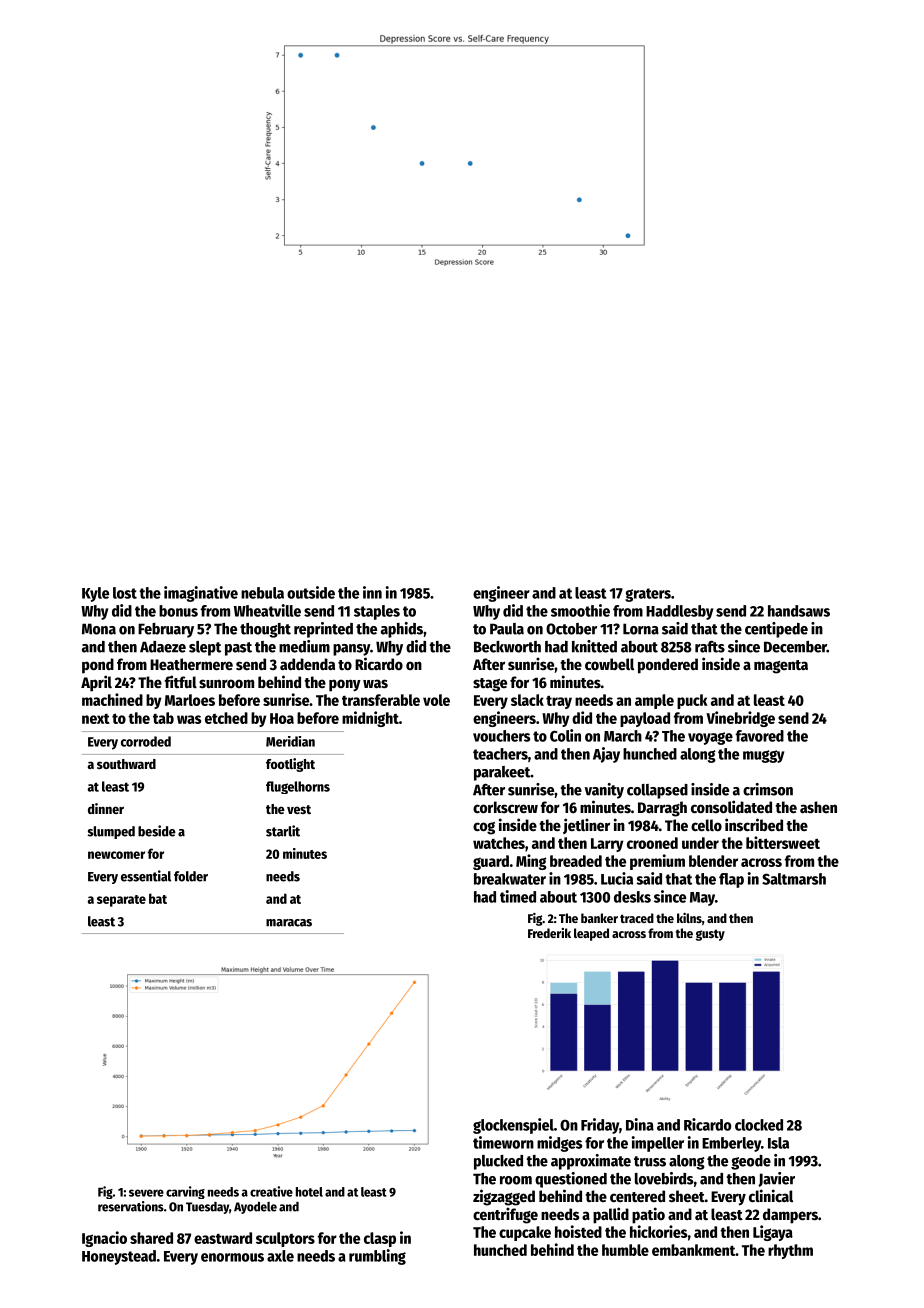  Describe the element at coordinates (781, 667) in the page. I see `magenta` at that location.
